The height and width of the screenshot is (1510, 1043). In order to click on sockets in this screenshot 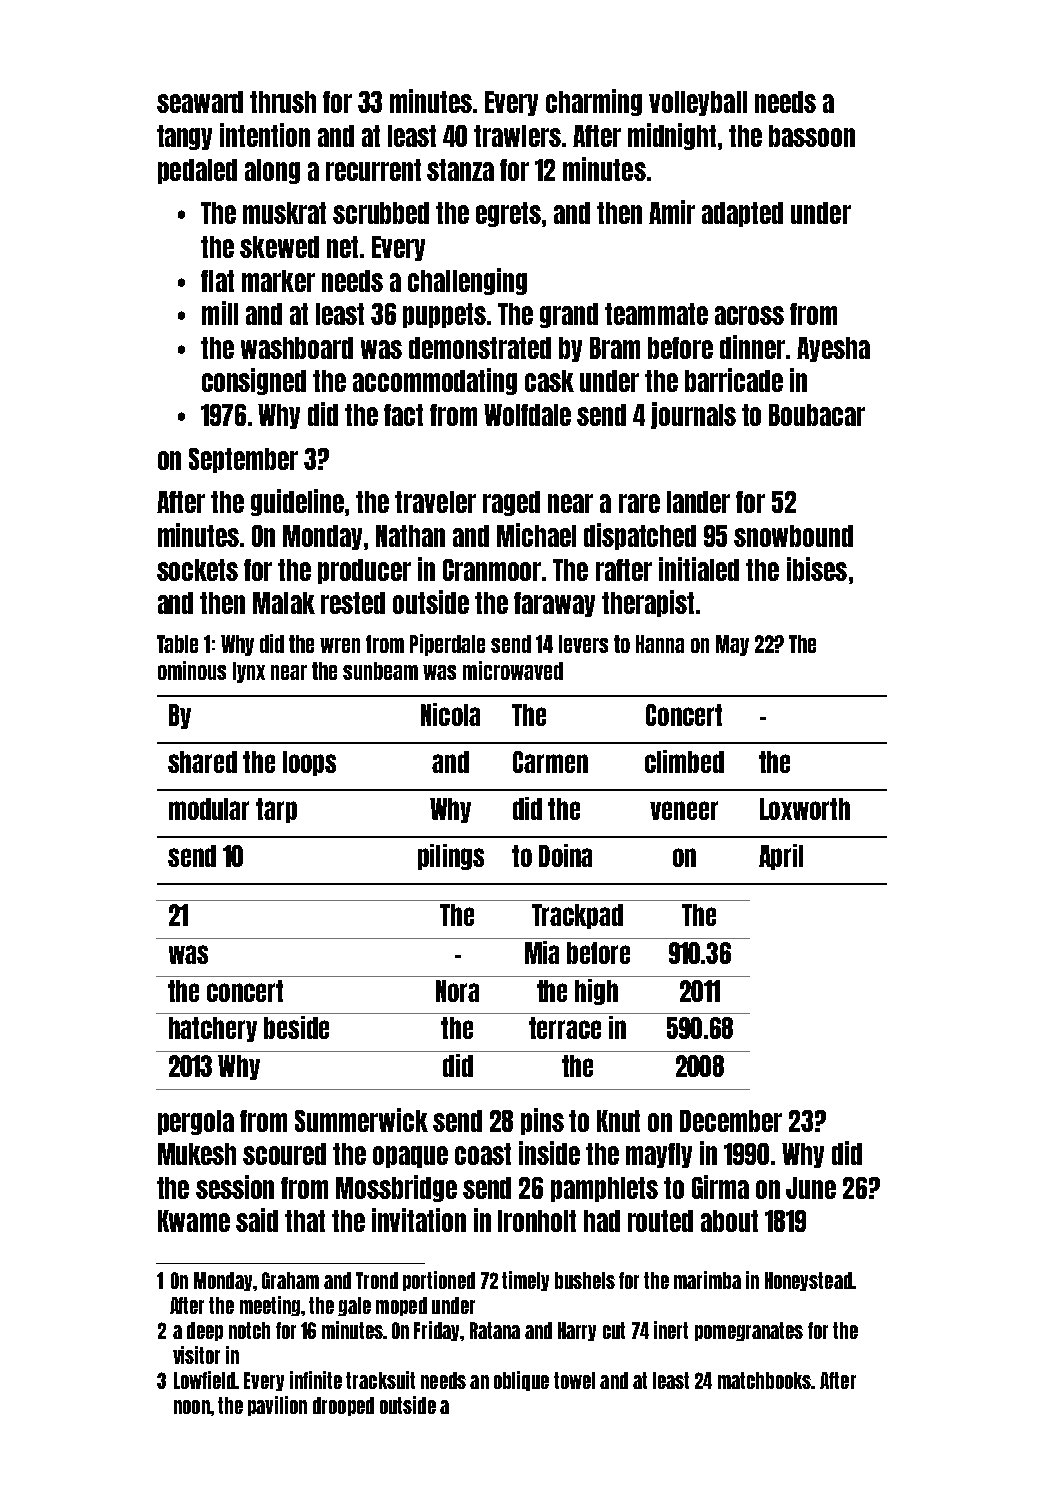, I will do `click(197, 570)`.
